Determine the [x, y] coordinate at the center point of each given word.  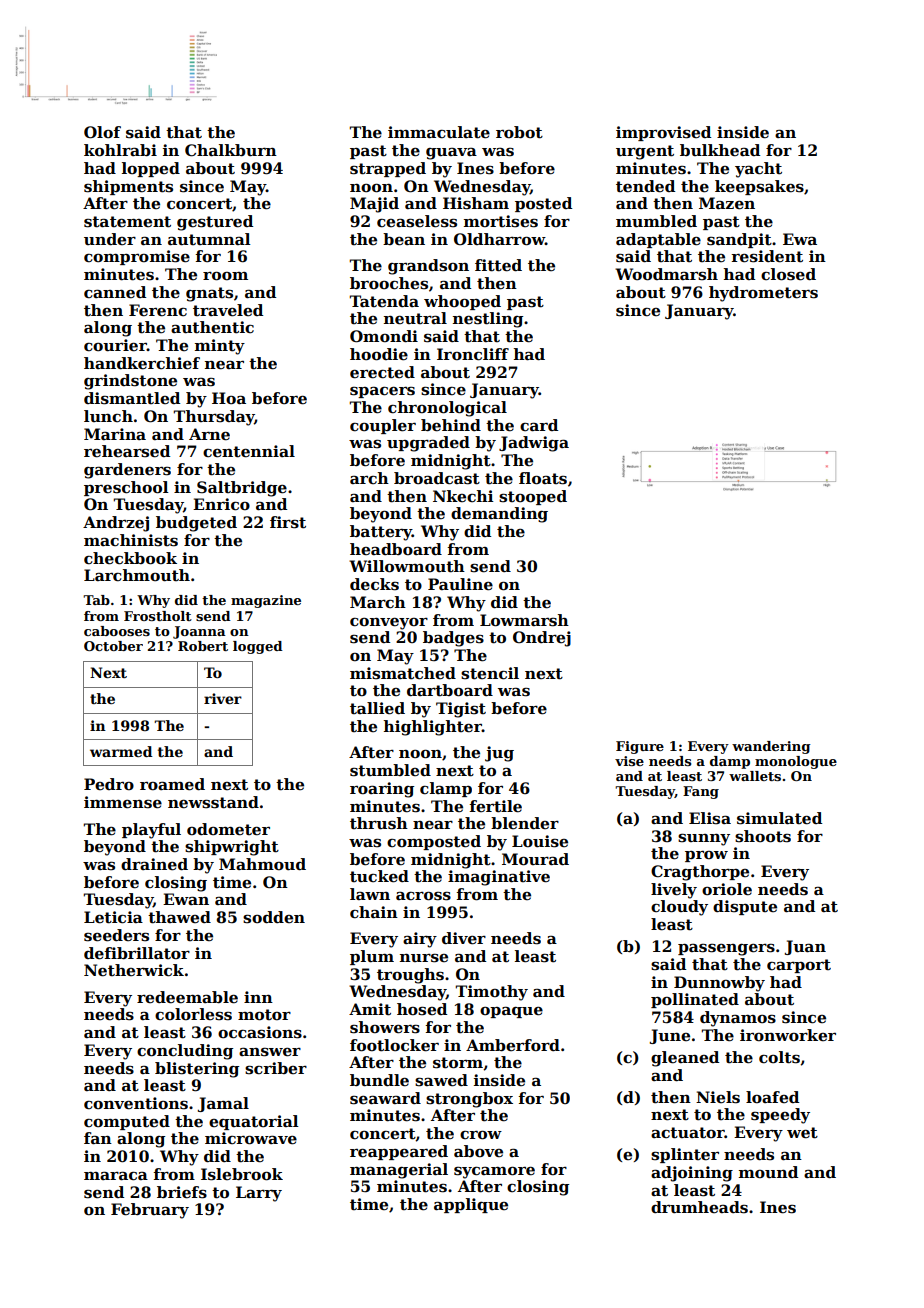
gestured [215, 223]
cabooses [117, 631]
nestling [488, 320]
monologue [796, 762]
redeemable [187, 997]
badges [453, 639]
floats [543, 478]
